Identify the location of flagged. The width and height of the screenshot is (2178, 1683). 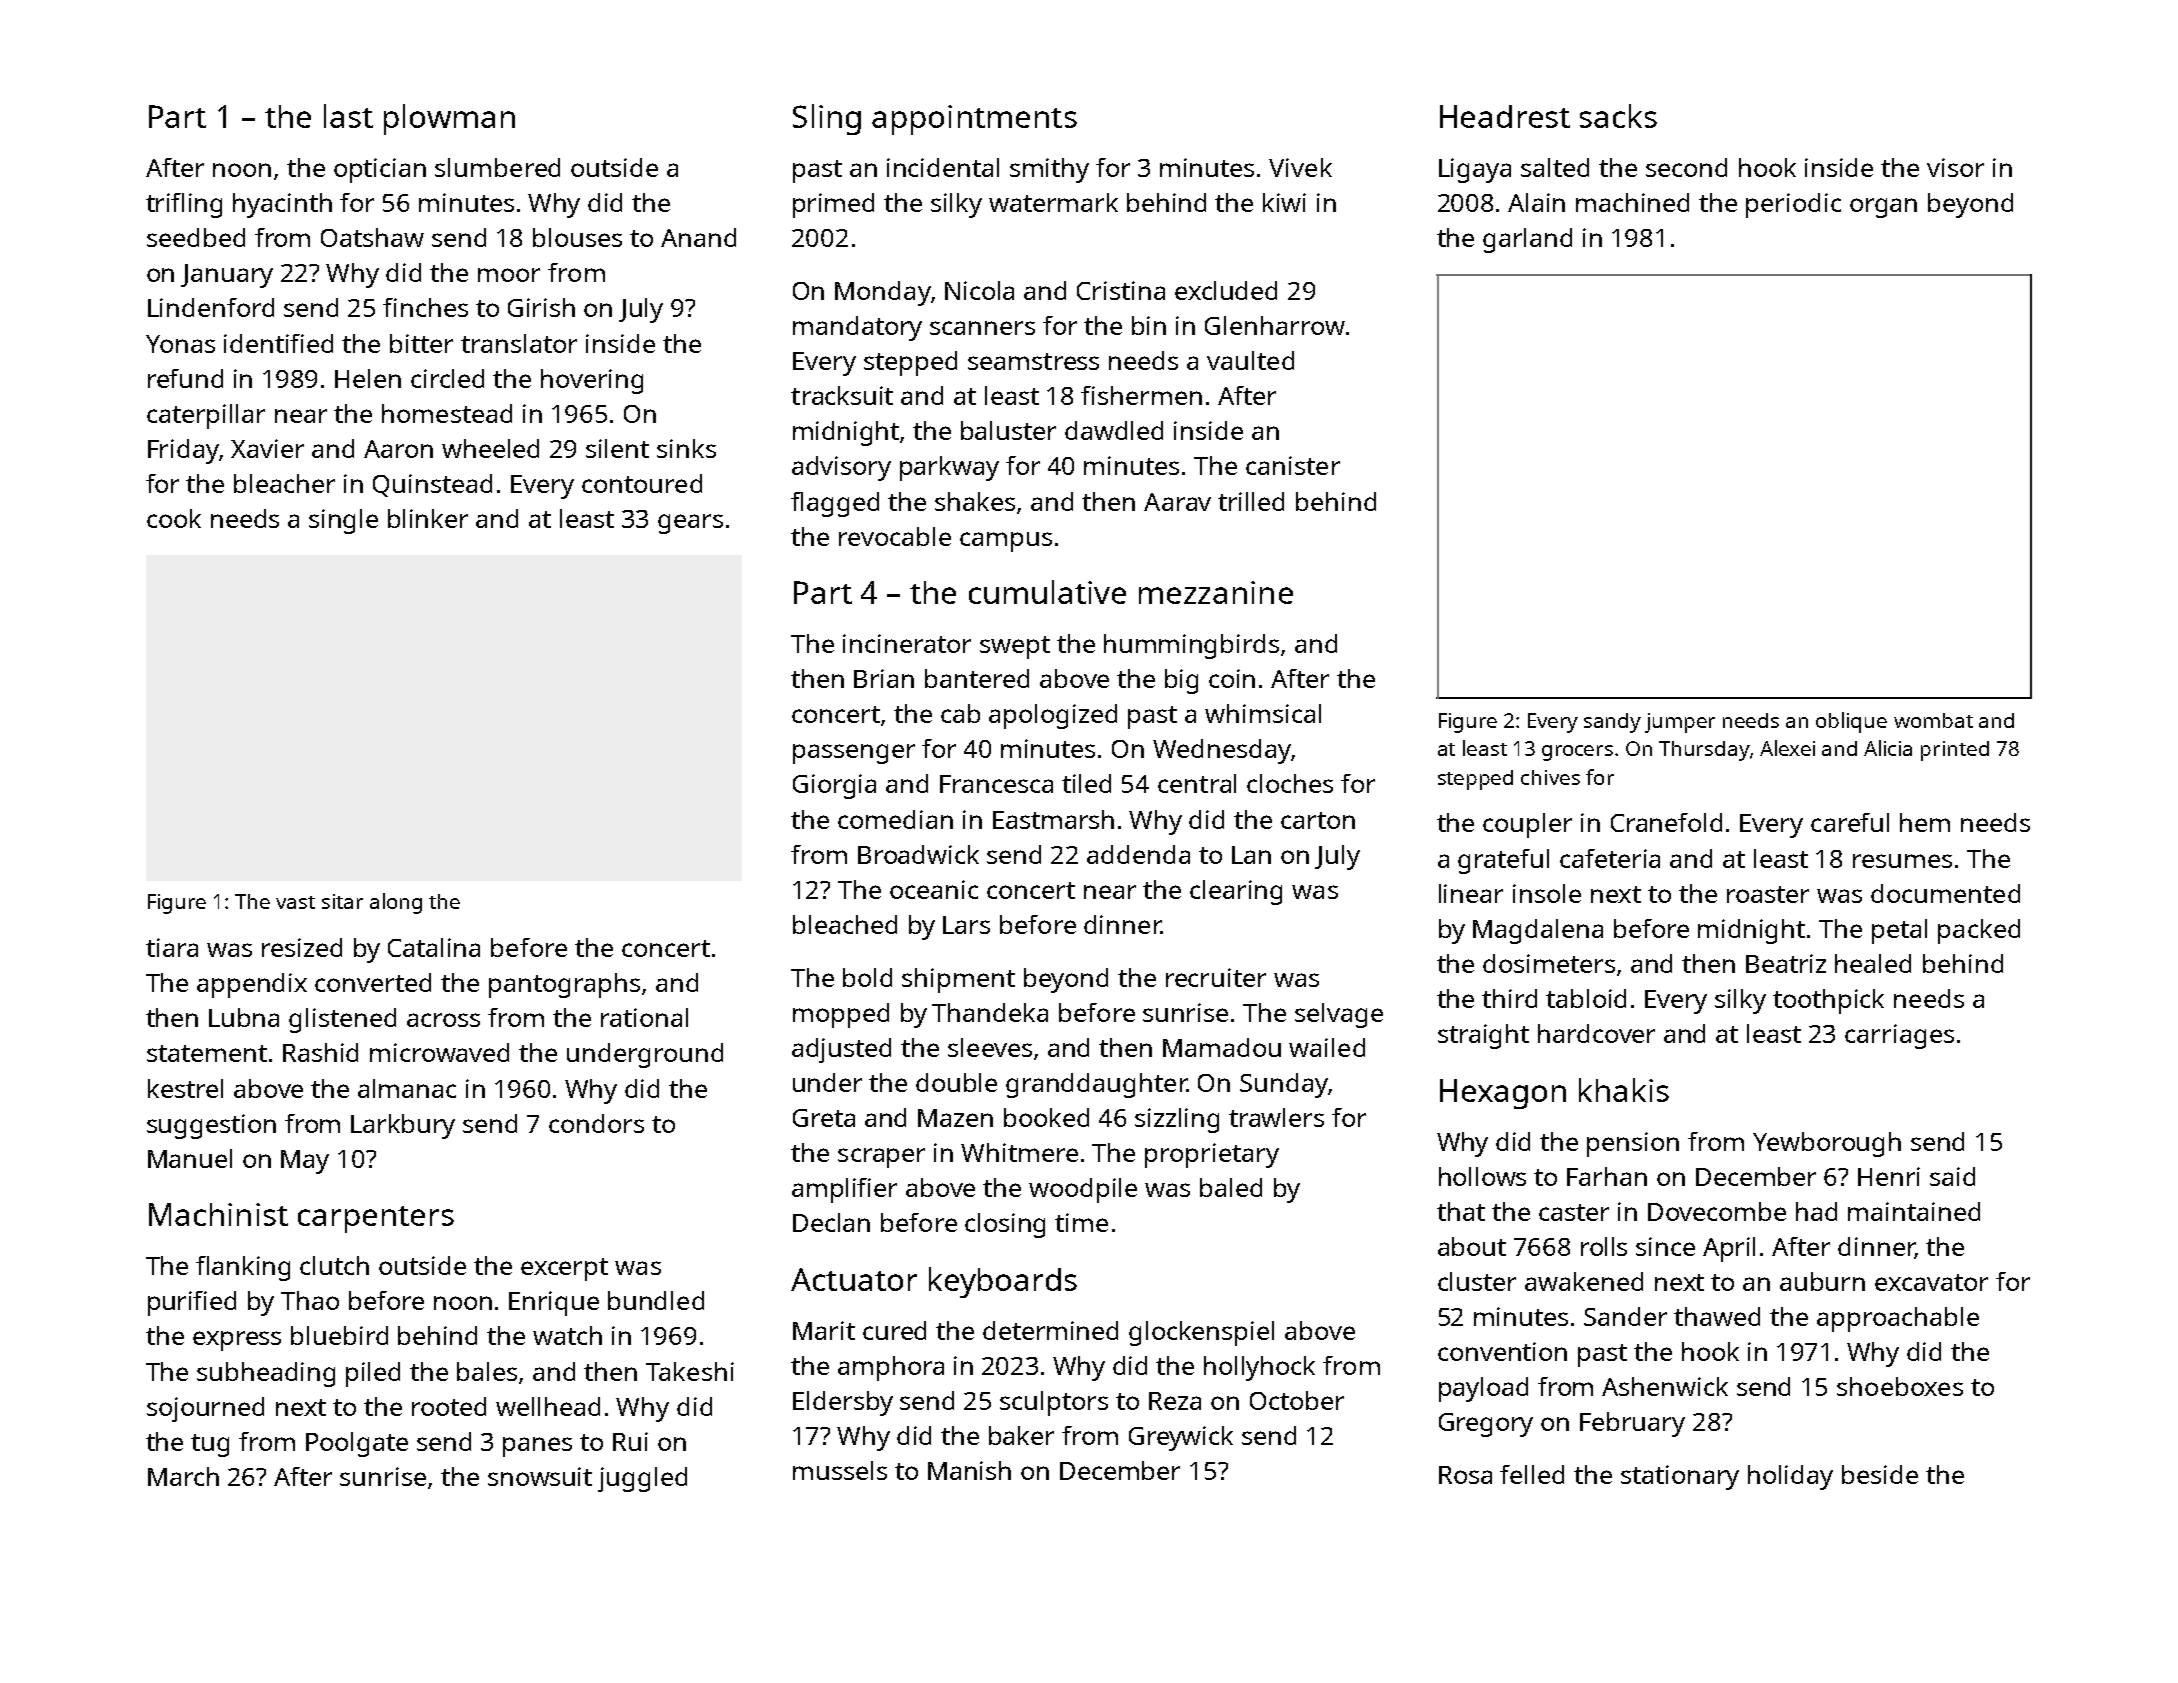
(835, 504).
